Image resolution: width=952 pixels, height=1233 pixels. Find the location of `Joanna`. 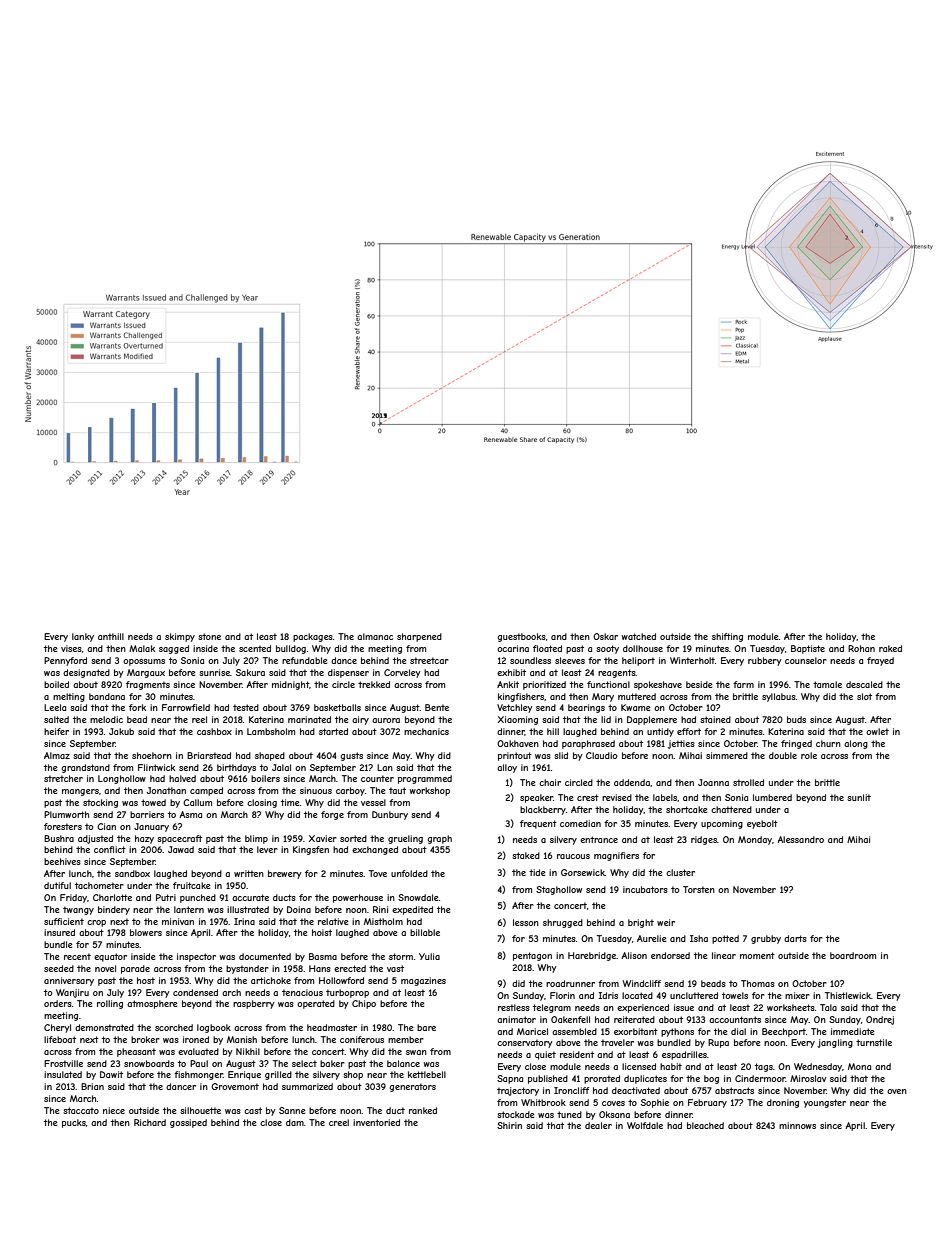

Joanna is located at coordinates (713, 782).
